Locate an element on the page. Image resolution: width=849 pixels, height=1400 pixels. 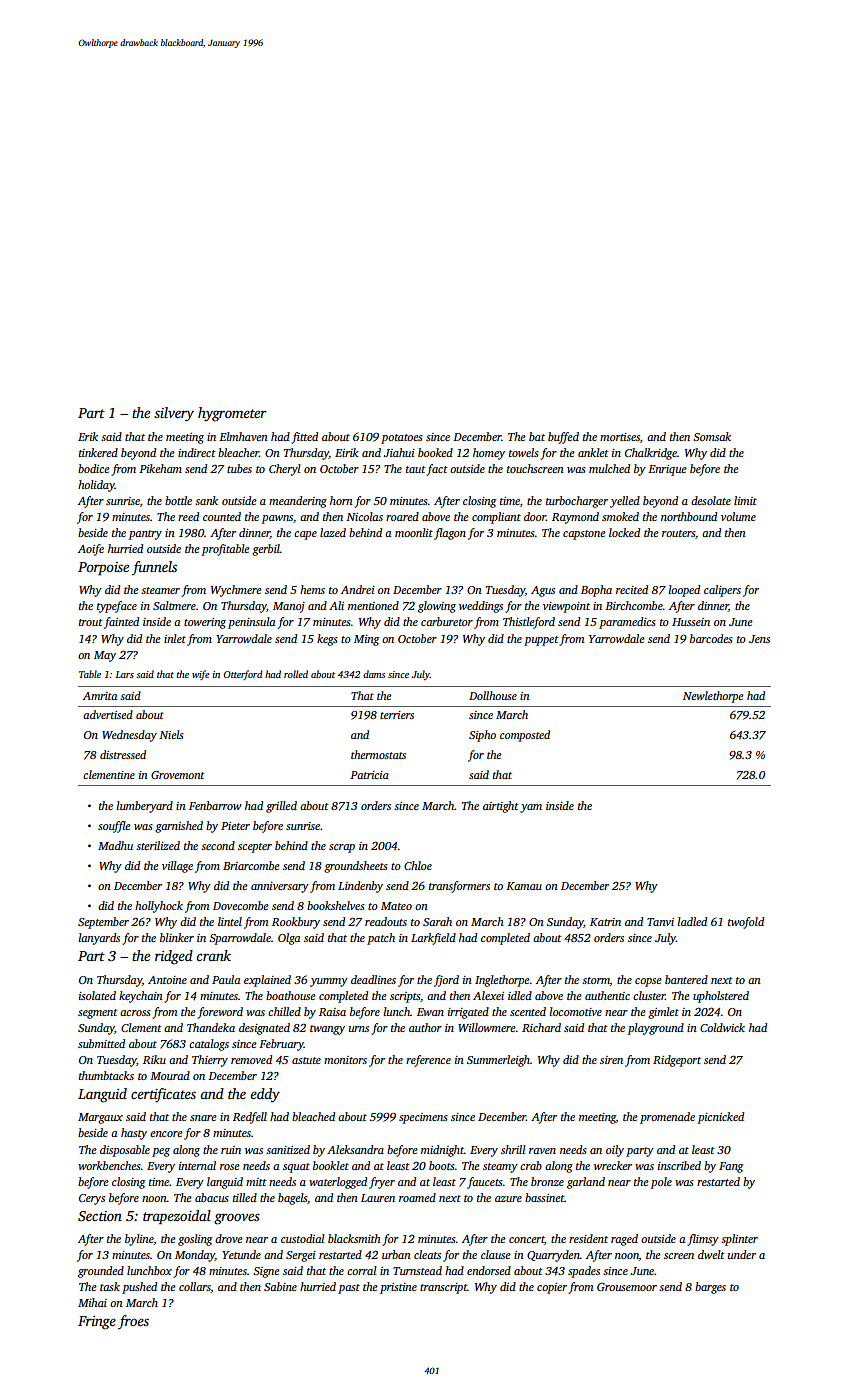
hollyhock is located at coordinates (159, 907).
